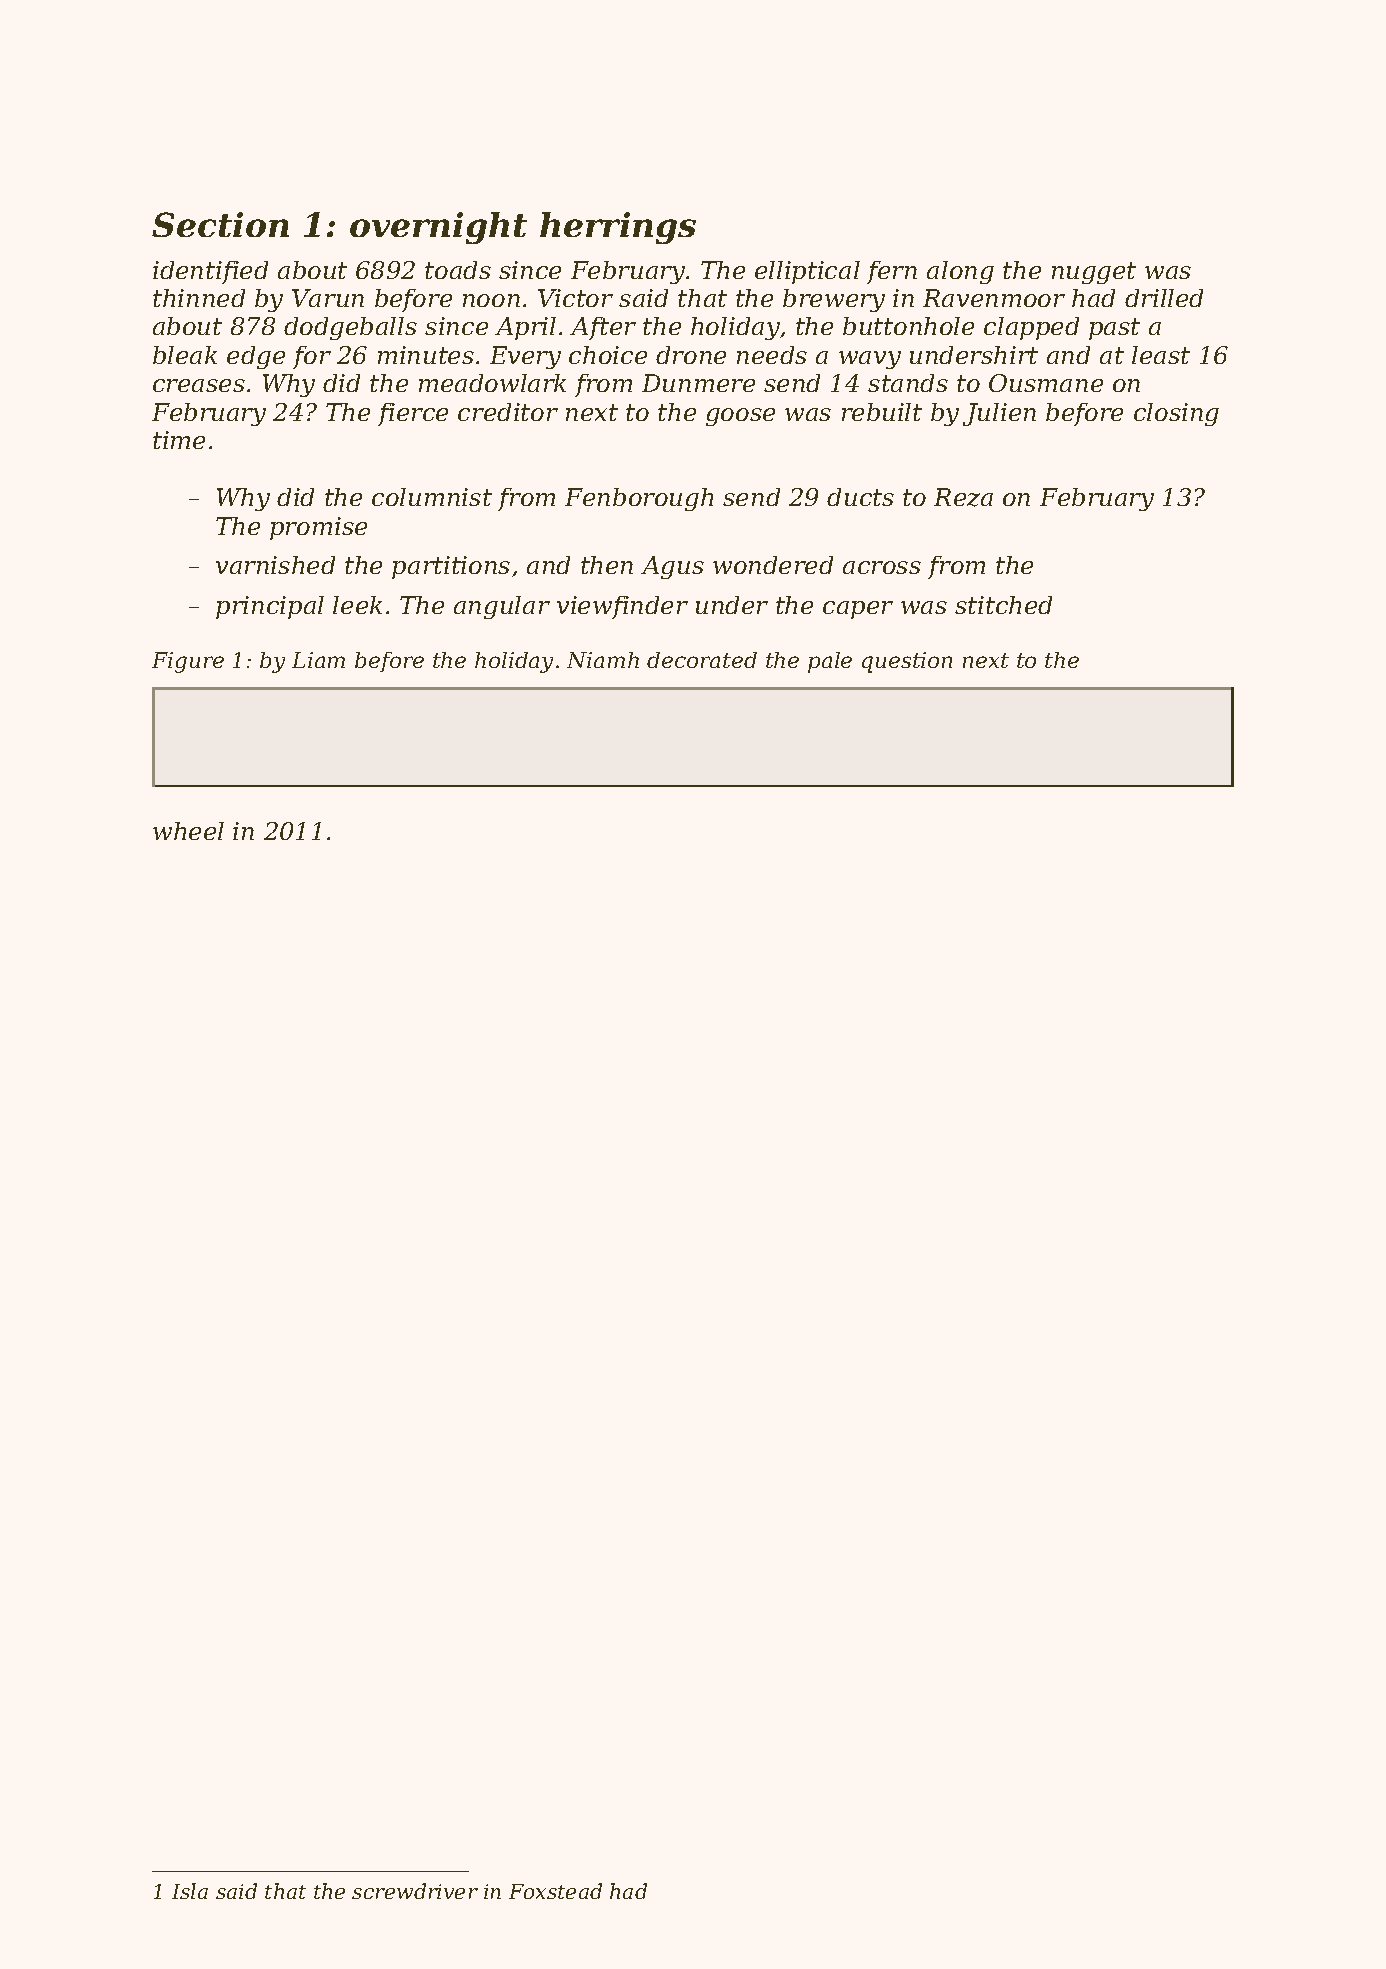  I want to click on Isla, so click(190, 1891).
